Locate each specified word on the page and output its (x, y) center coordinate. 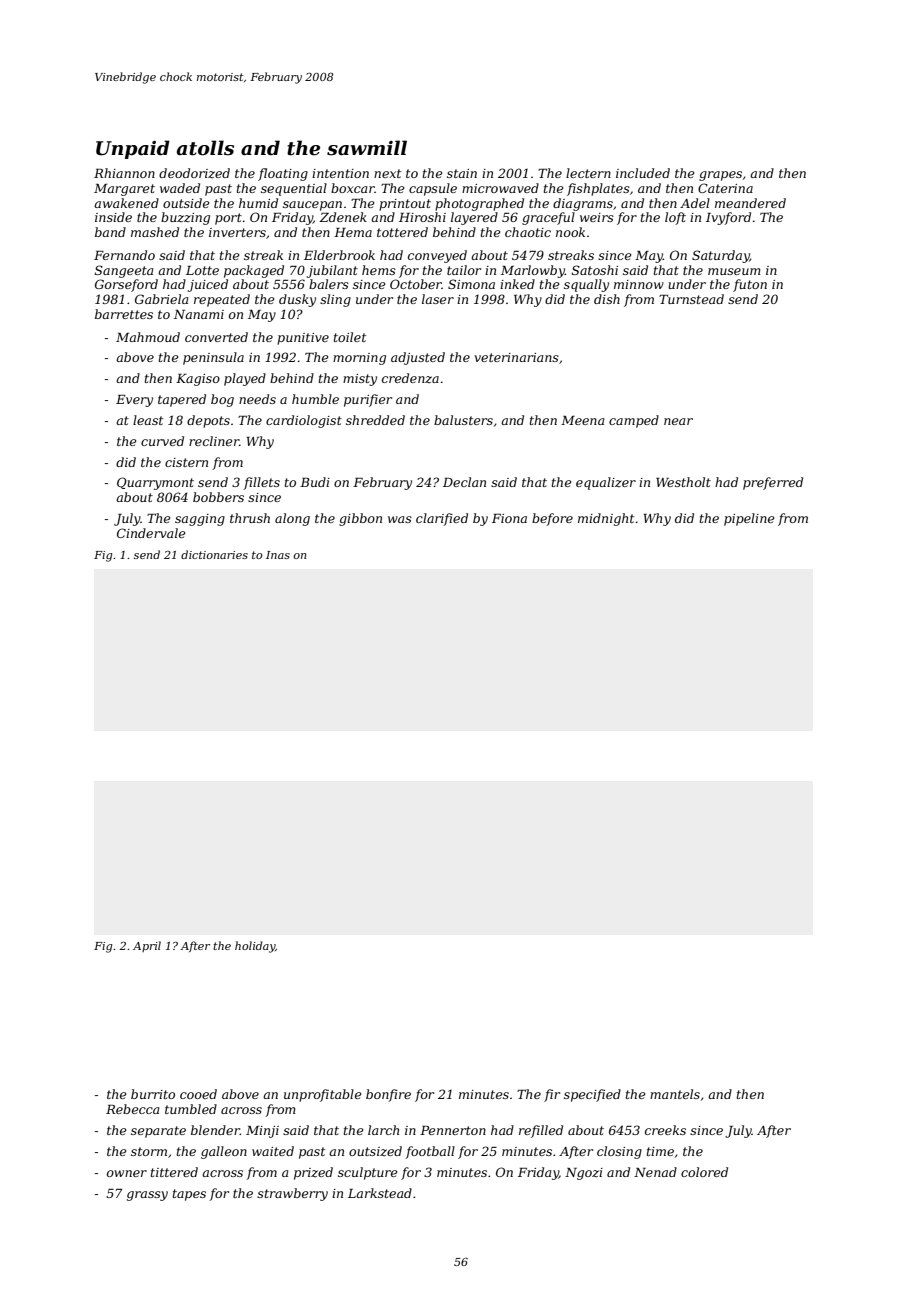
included (643, 173)
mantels (675, 1094)
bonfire (388, 1095)
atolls (205, 148)
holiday (255, 947)
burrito (153, 1094)
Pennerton (453, 1130)
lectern (588, 173)
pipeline (749, 519)
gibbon (360, 519)
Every (134, 401)
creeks (665, 1130)
